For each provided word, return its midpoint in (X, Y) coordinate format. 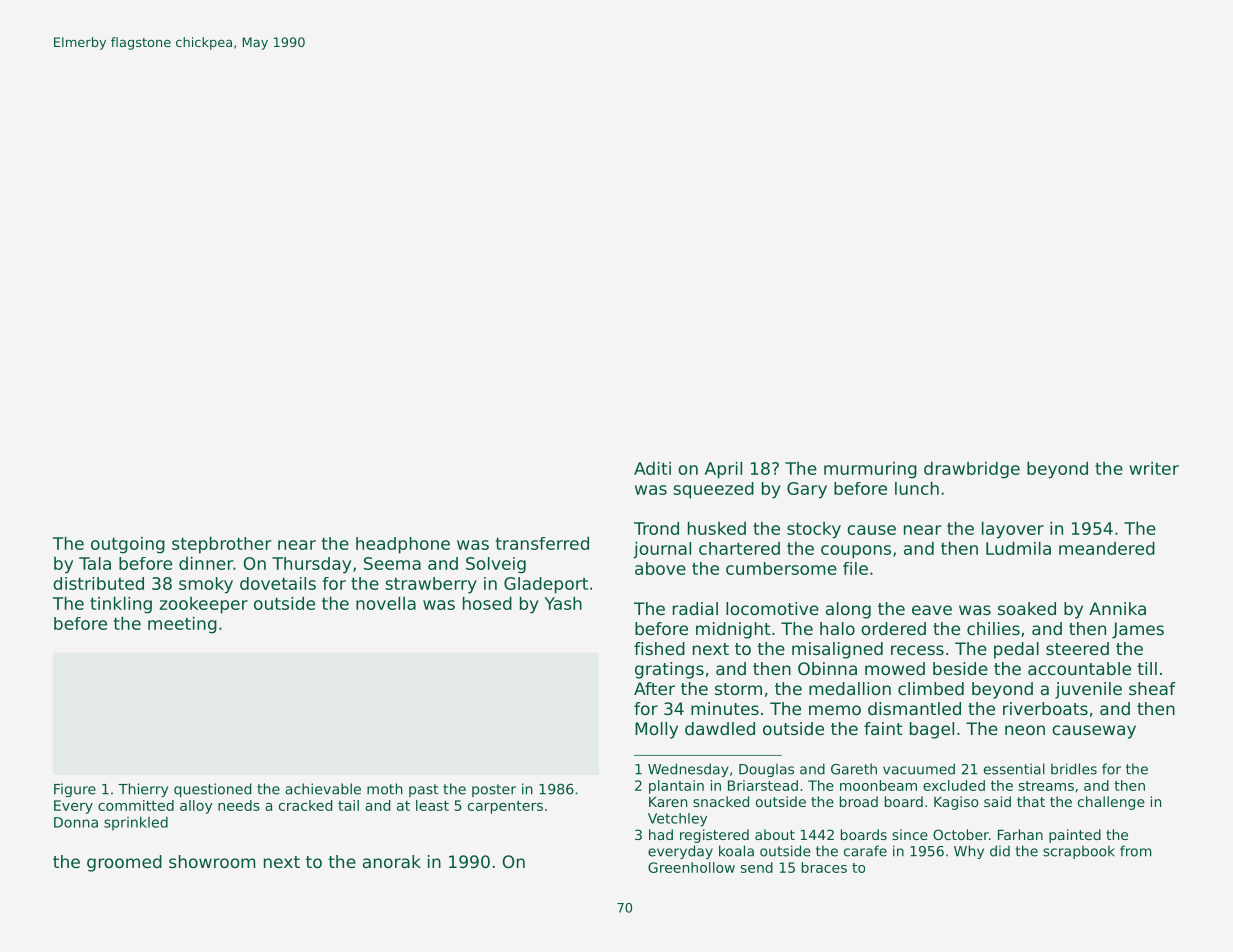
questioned (212, 790)
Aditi (652, 468)
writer (1154, 468)
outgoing (128, 545)
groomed (124, 863)
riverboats (1045, 708)
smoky (206, 585)
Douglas (766, 770)
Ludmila (1018, 548)
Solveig (496, 565)
